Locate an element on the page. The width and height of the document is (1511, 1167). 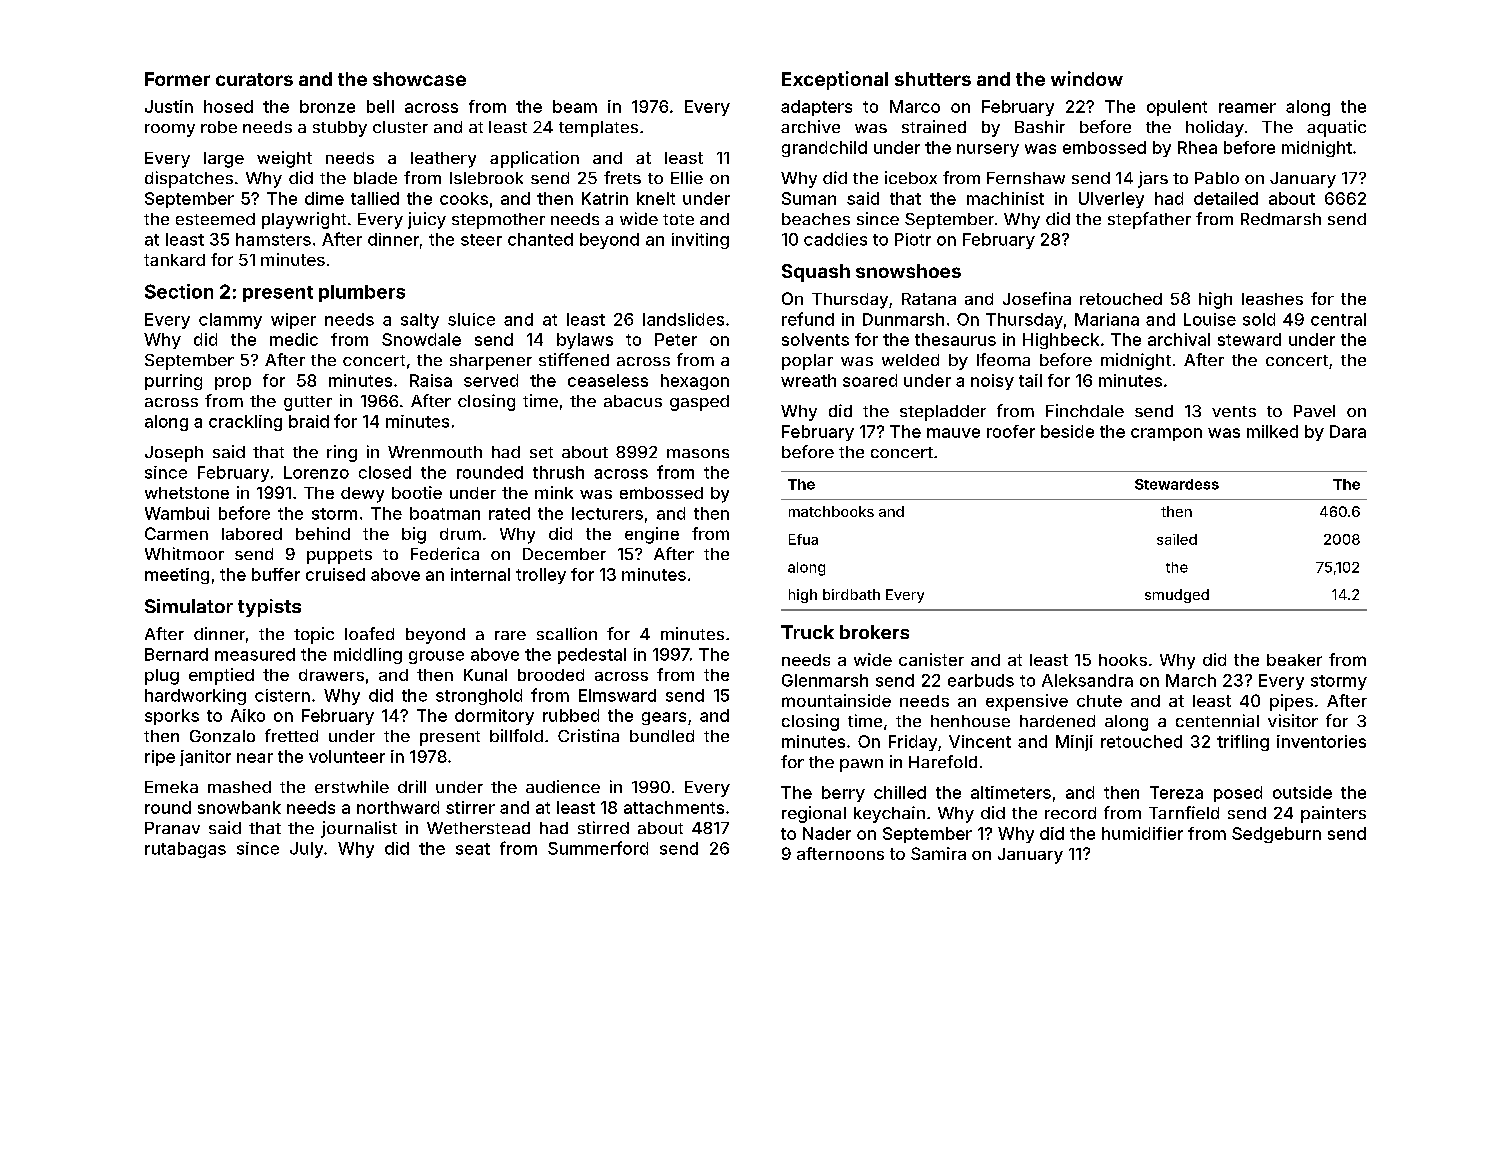
hexagon is located at coordinates (695, 382).
